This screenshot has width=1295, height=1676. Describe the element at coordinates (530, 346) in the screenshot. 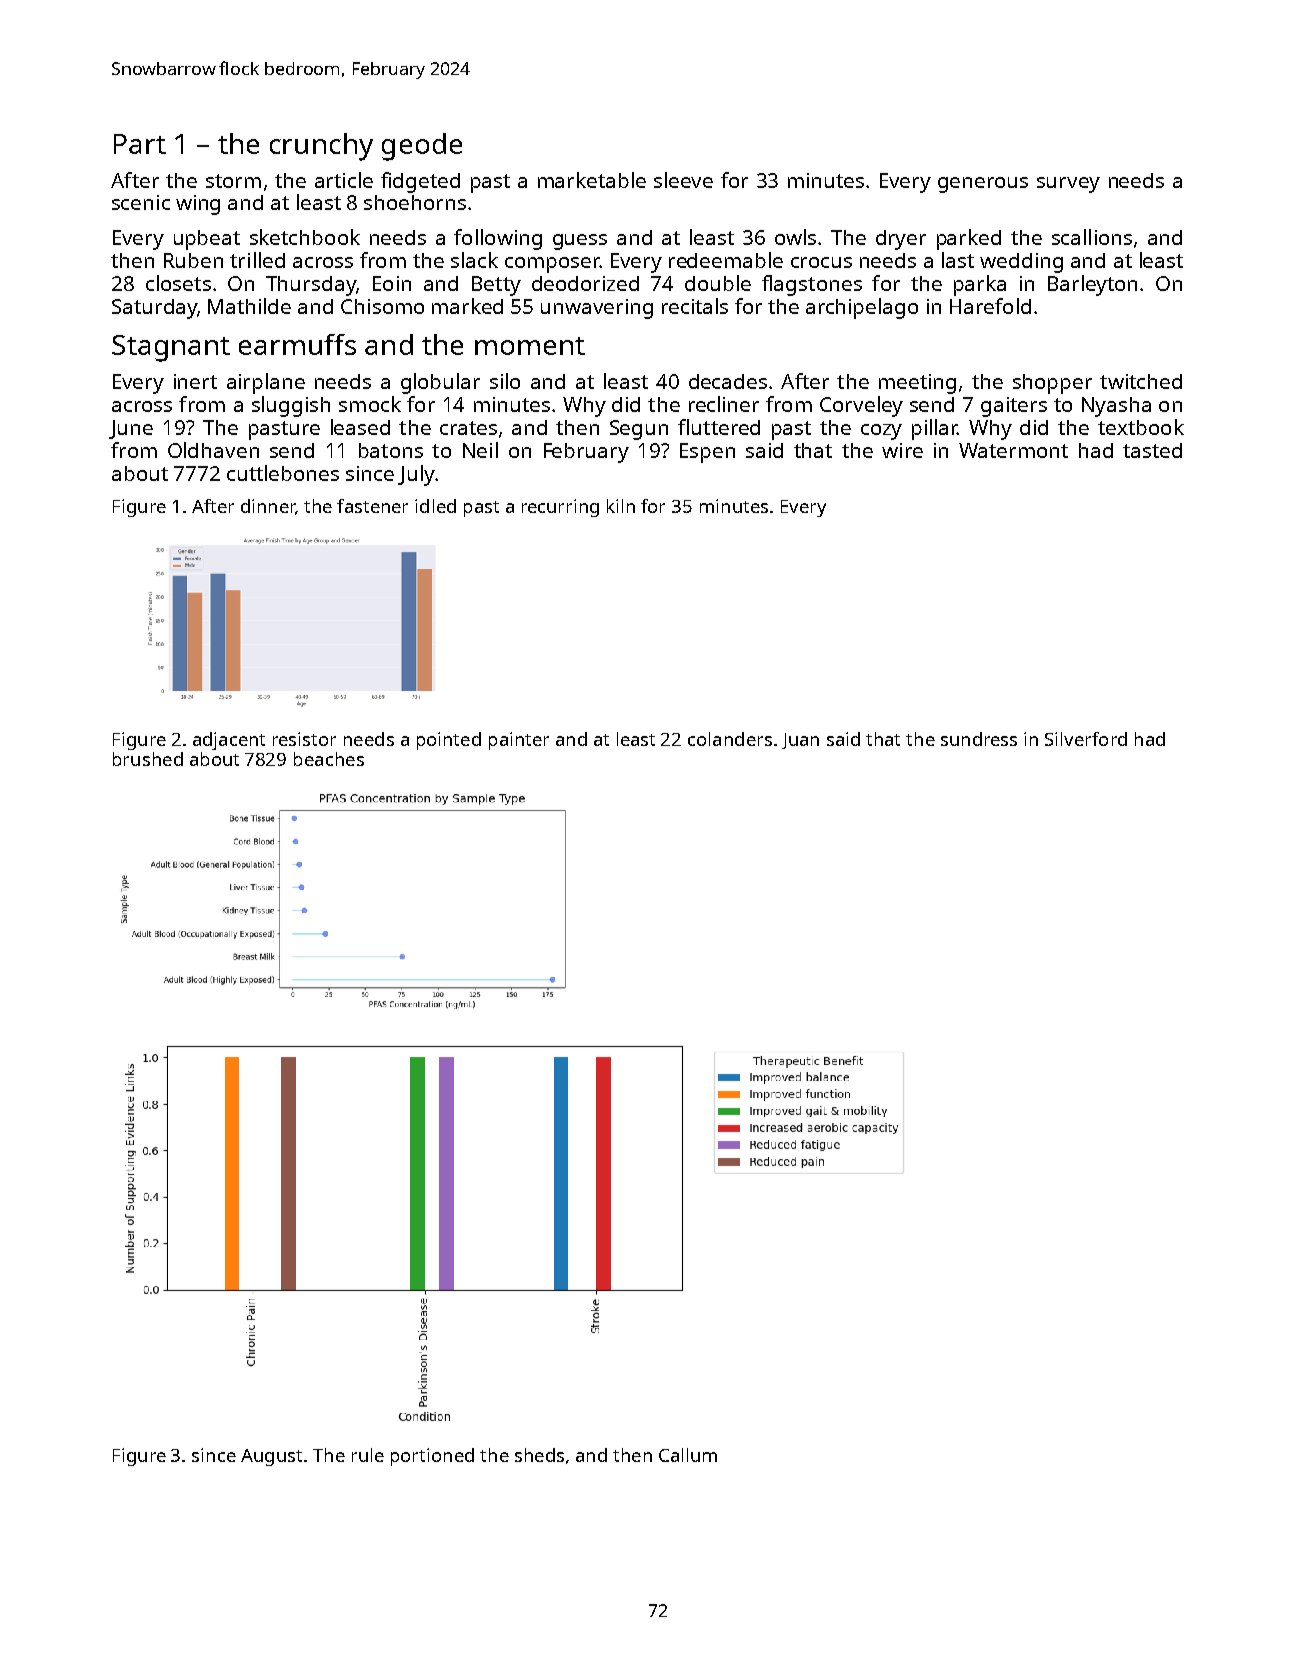

I see `moment` at that location.
